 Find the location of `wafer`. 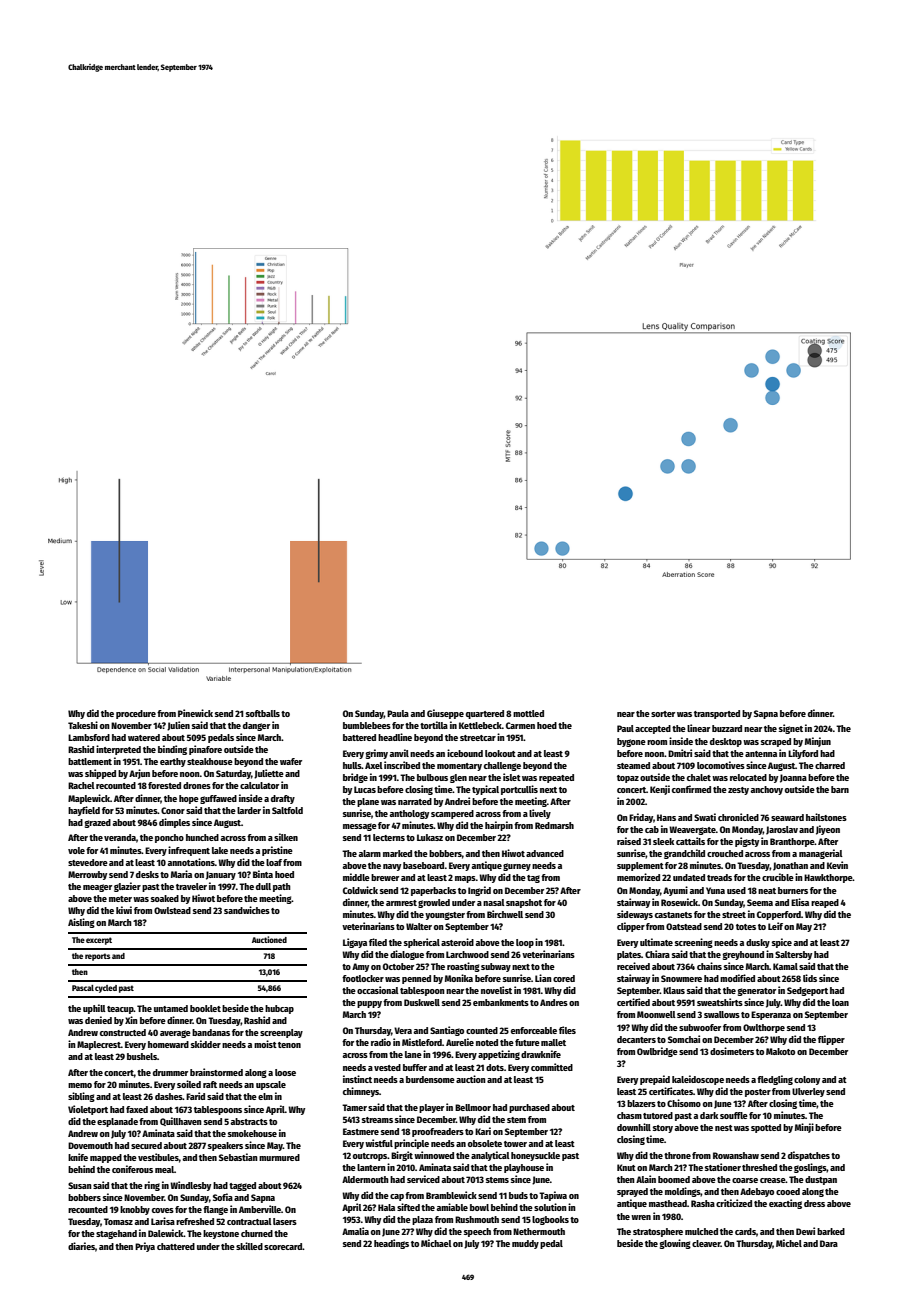

wafer is located at coordinates (291, 761).
